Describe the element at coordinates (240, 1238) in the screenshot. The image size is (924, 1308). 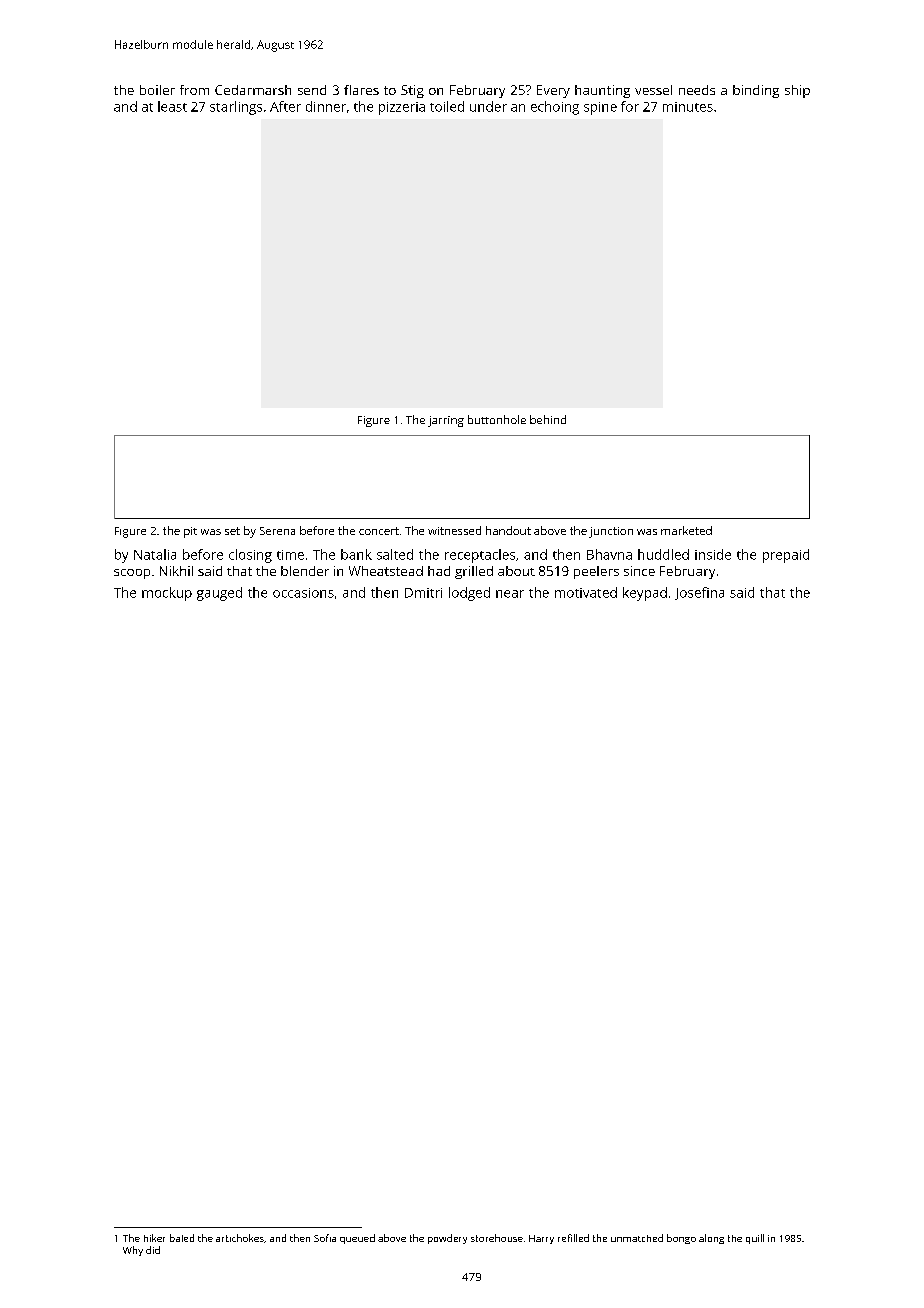
I see `artichokes` at that location.
